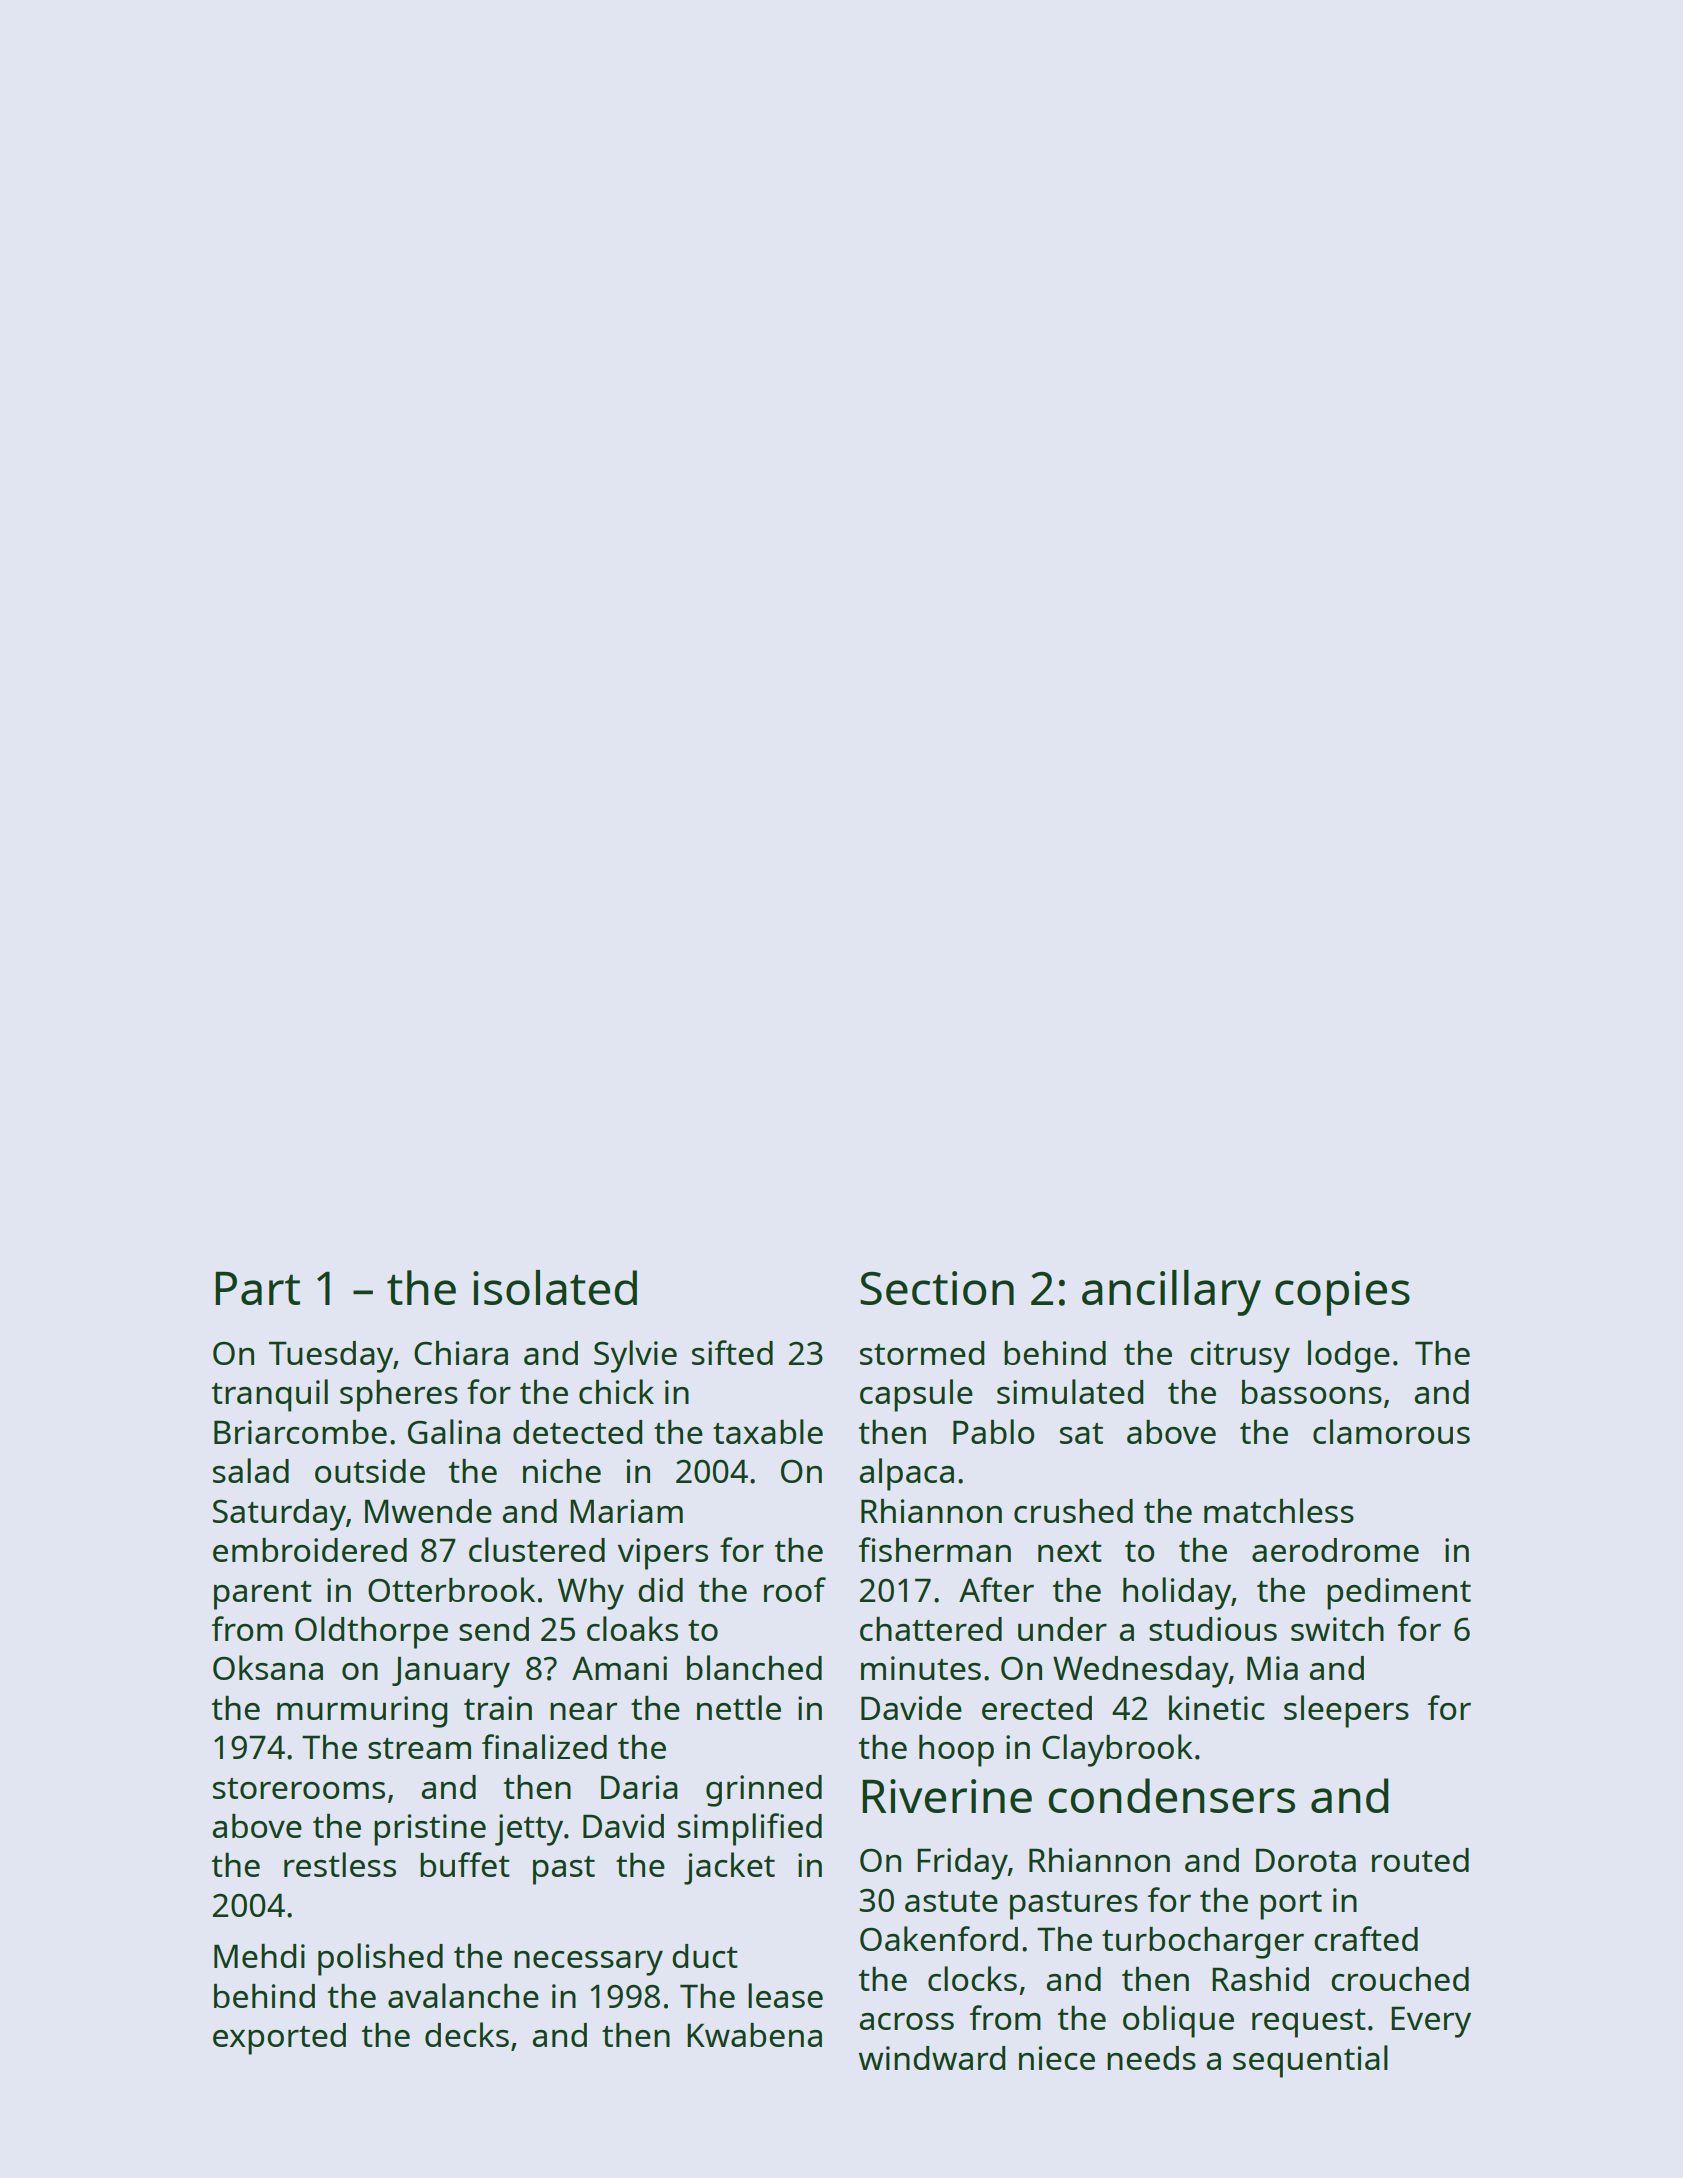 This page has width=1683, height=2178. What do you see at coordinates (257, 1288) in the page?
I see `Part` at bounding box center [257, 1288].
